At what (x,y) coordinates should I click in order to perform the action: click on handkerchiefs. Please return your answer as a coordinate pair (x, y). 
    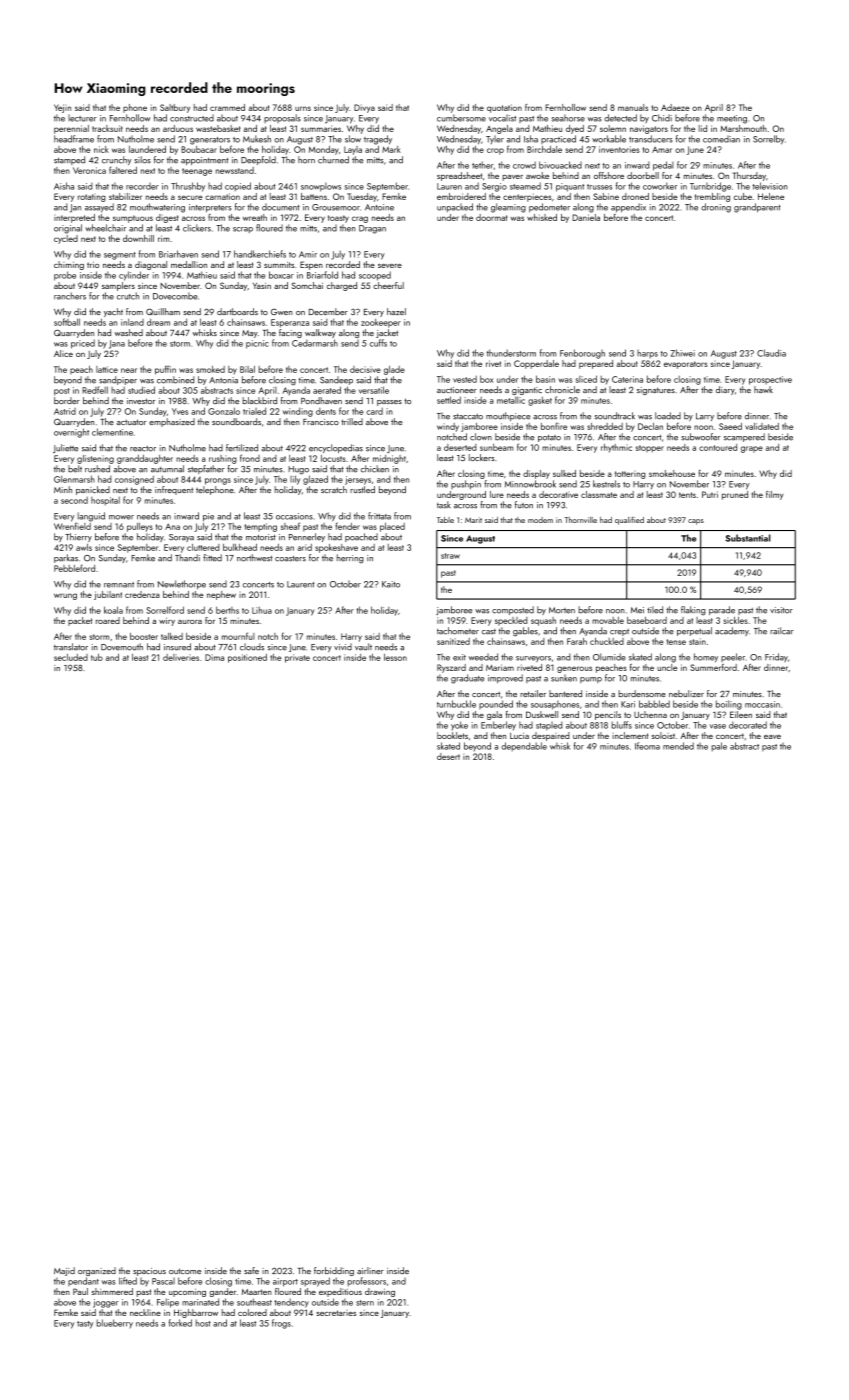
    Looking at the image, I should click on (260, 254).
